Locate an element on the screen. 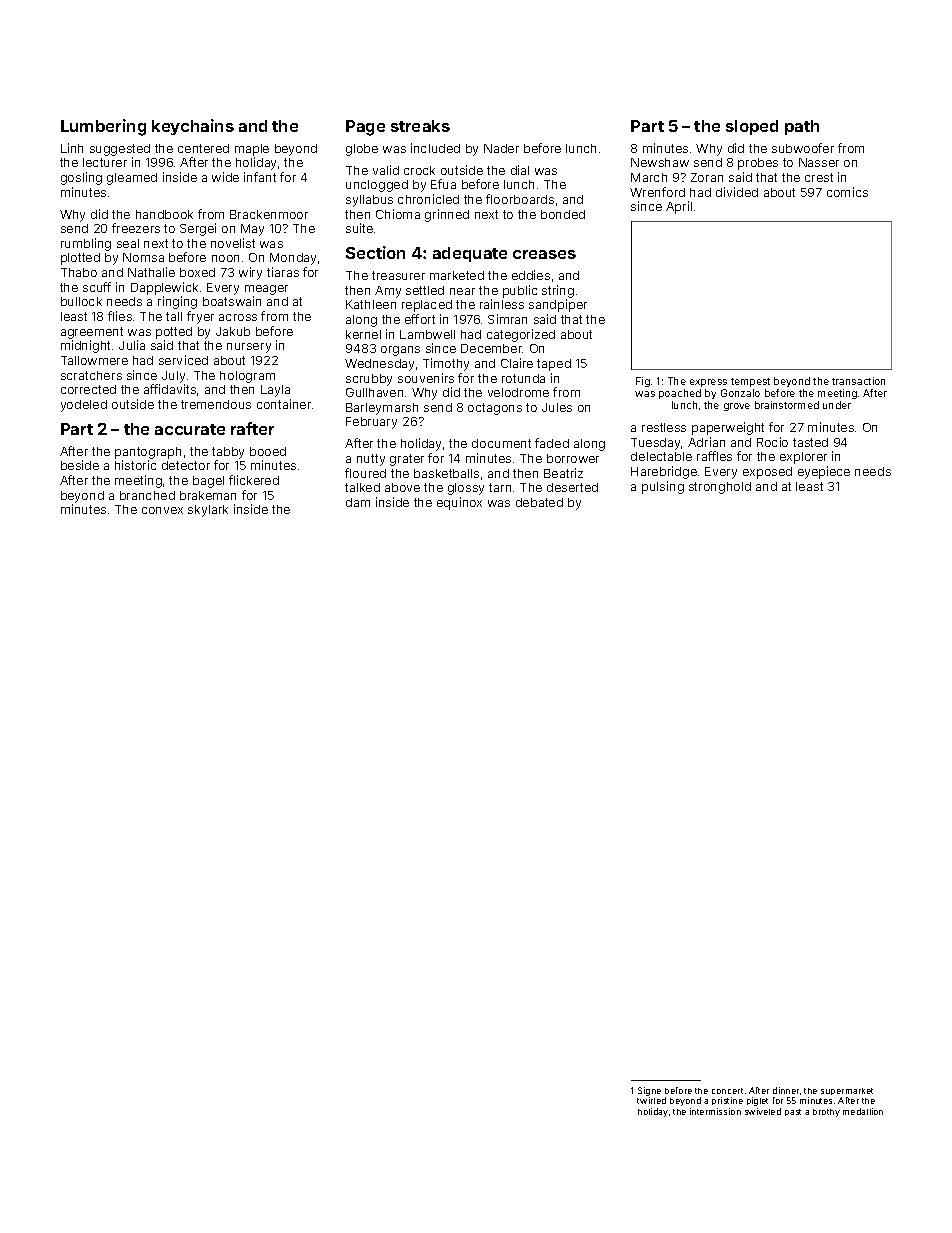 This screenshot has width=952, height=1233. convex is located at coordinates (162, 510).
